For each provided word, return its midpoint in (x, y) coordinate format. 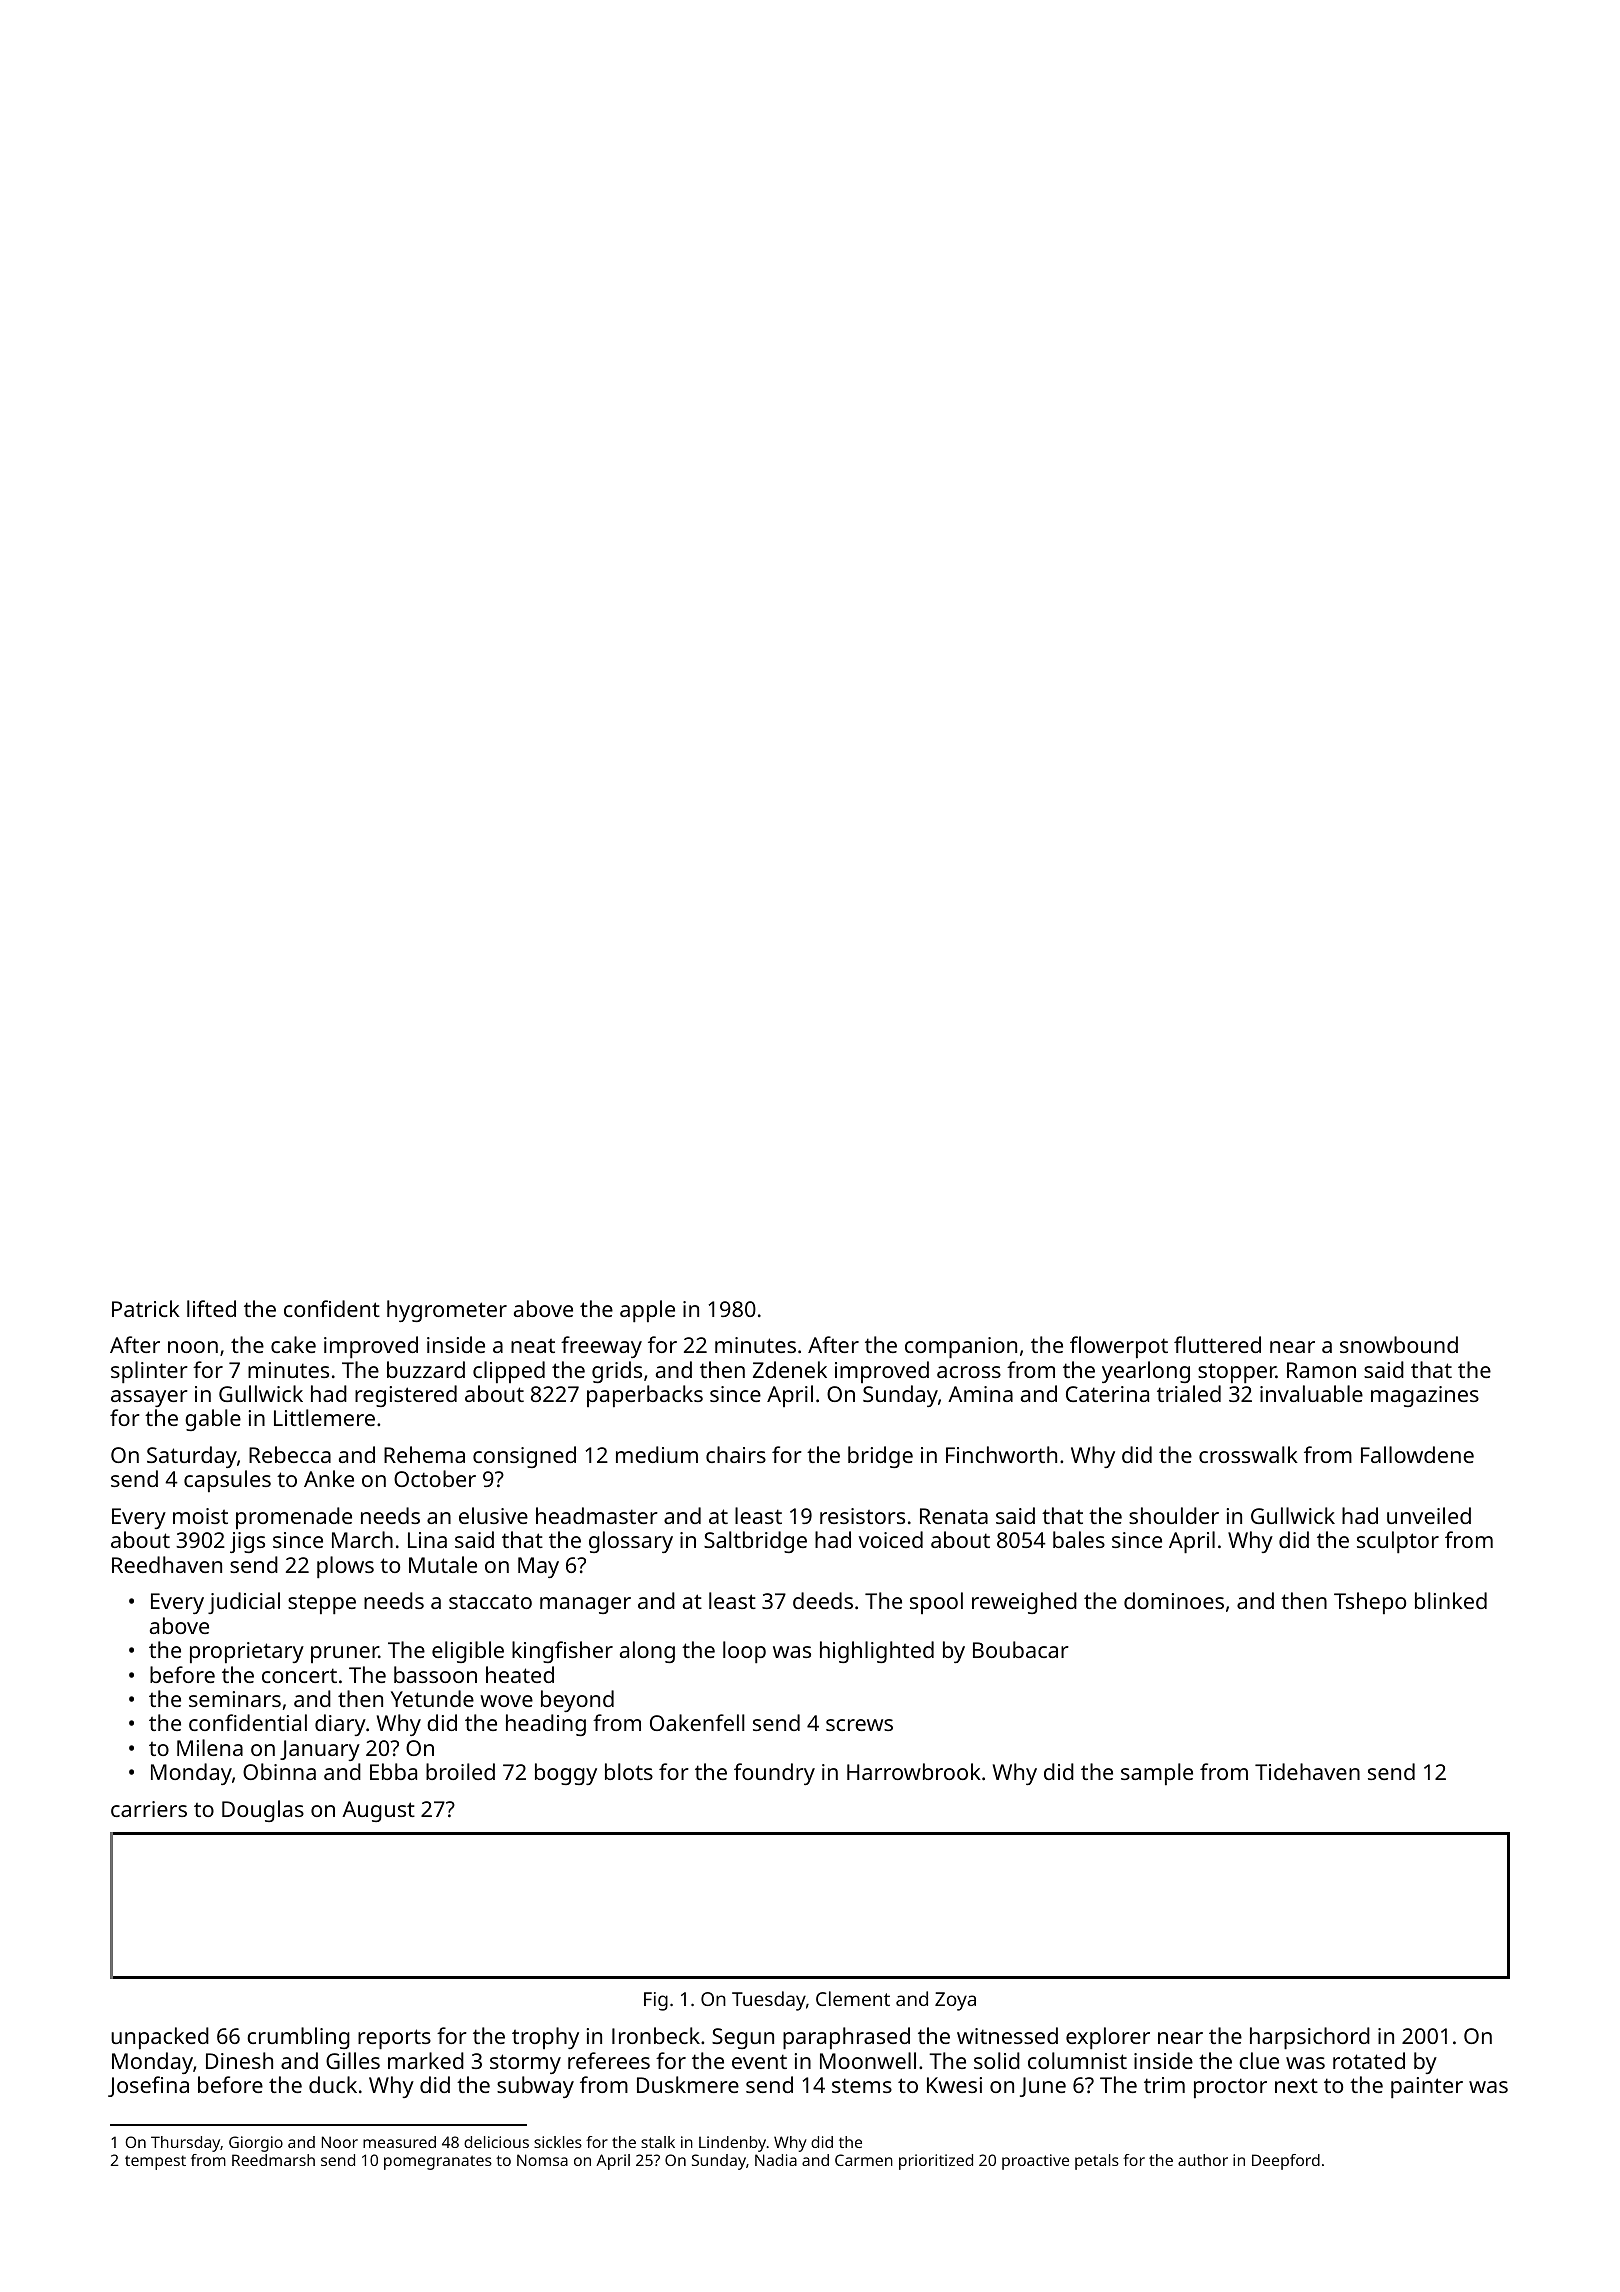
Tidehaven (1307, 1771)
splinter (149, 1372)
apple (647, 1311)
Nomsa (542, 2160)
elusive (493, 1515)
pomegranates (438, 2162)
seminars (235, 1699)
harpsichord (1310, 2038)
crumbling (298, 2038)
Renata (954, 1516)
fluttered (1217, 1344)
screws (859, 1725)
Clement (853, 1998)
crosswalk (1248, 1454)
